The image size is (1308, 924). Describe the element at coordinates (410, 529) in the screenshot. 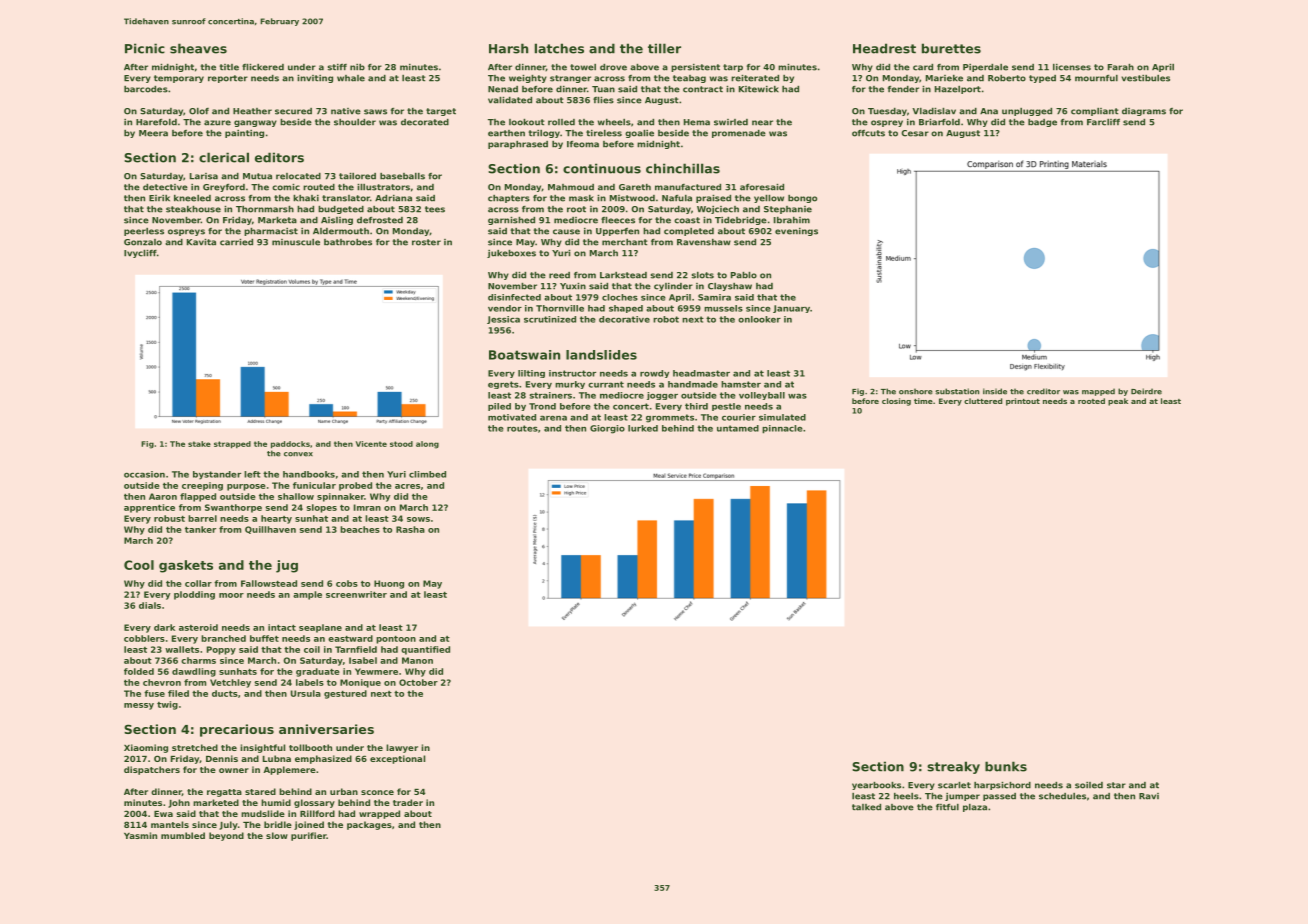

I see `Rasha` at that location.
